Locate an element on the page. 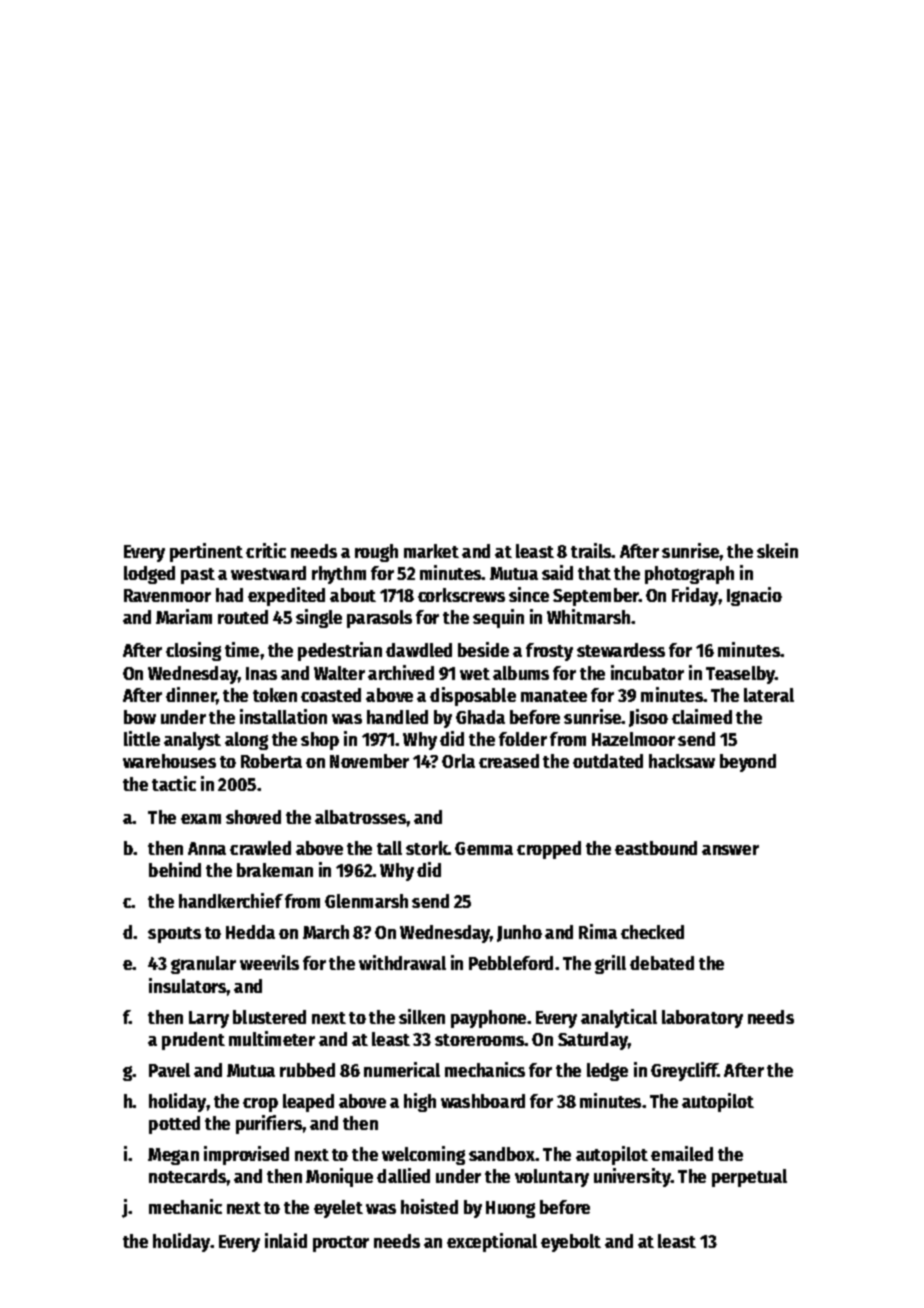 The width and height of the image is (924, 1308). March is located at coordinates (326, 932).
